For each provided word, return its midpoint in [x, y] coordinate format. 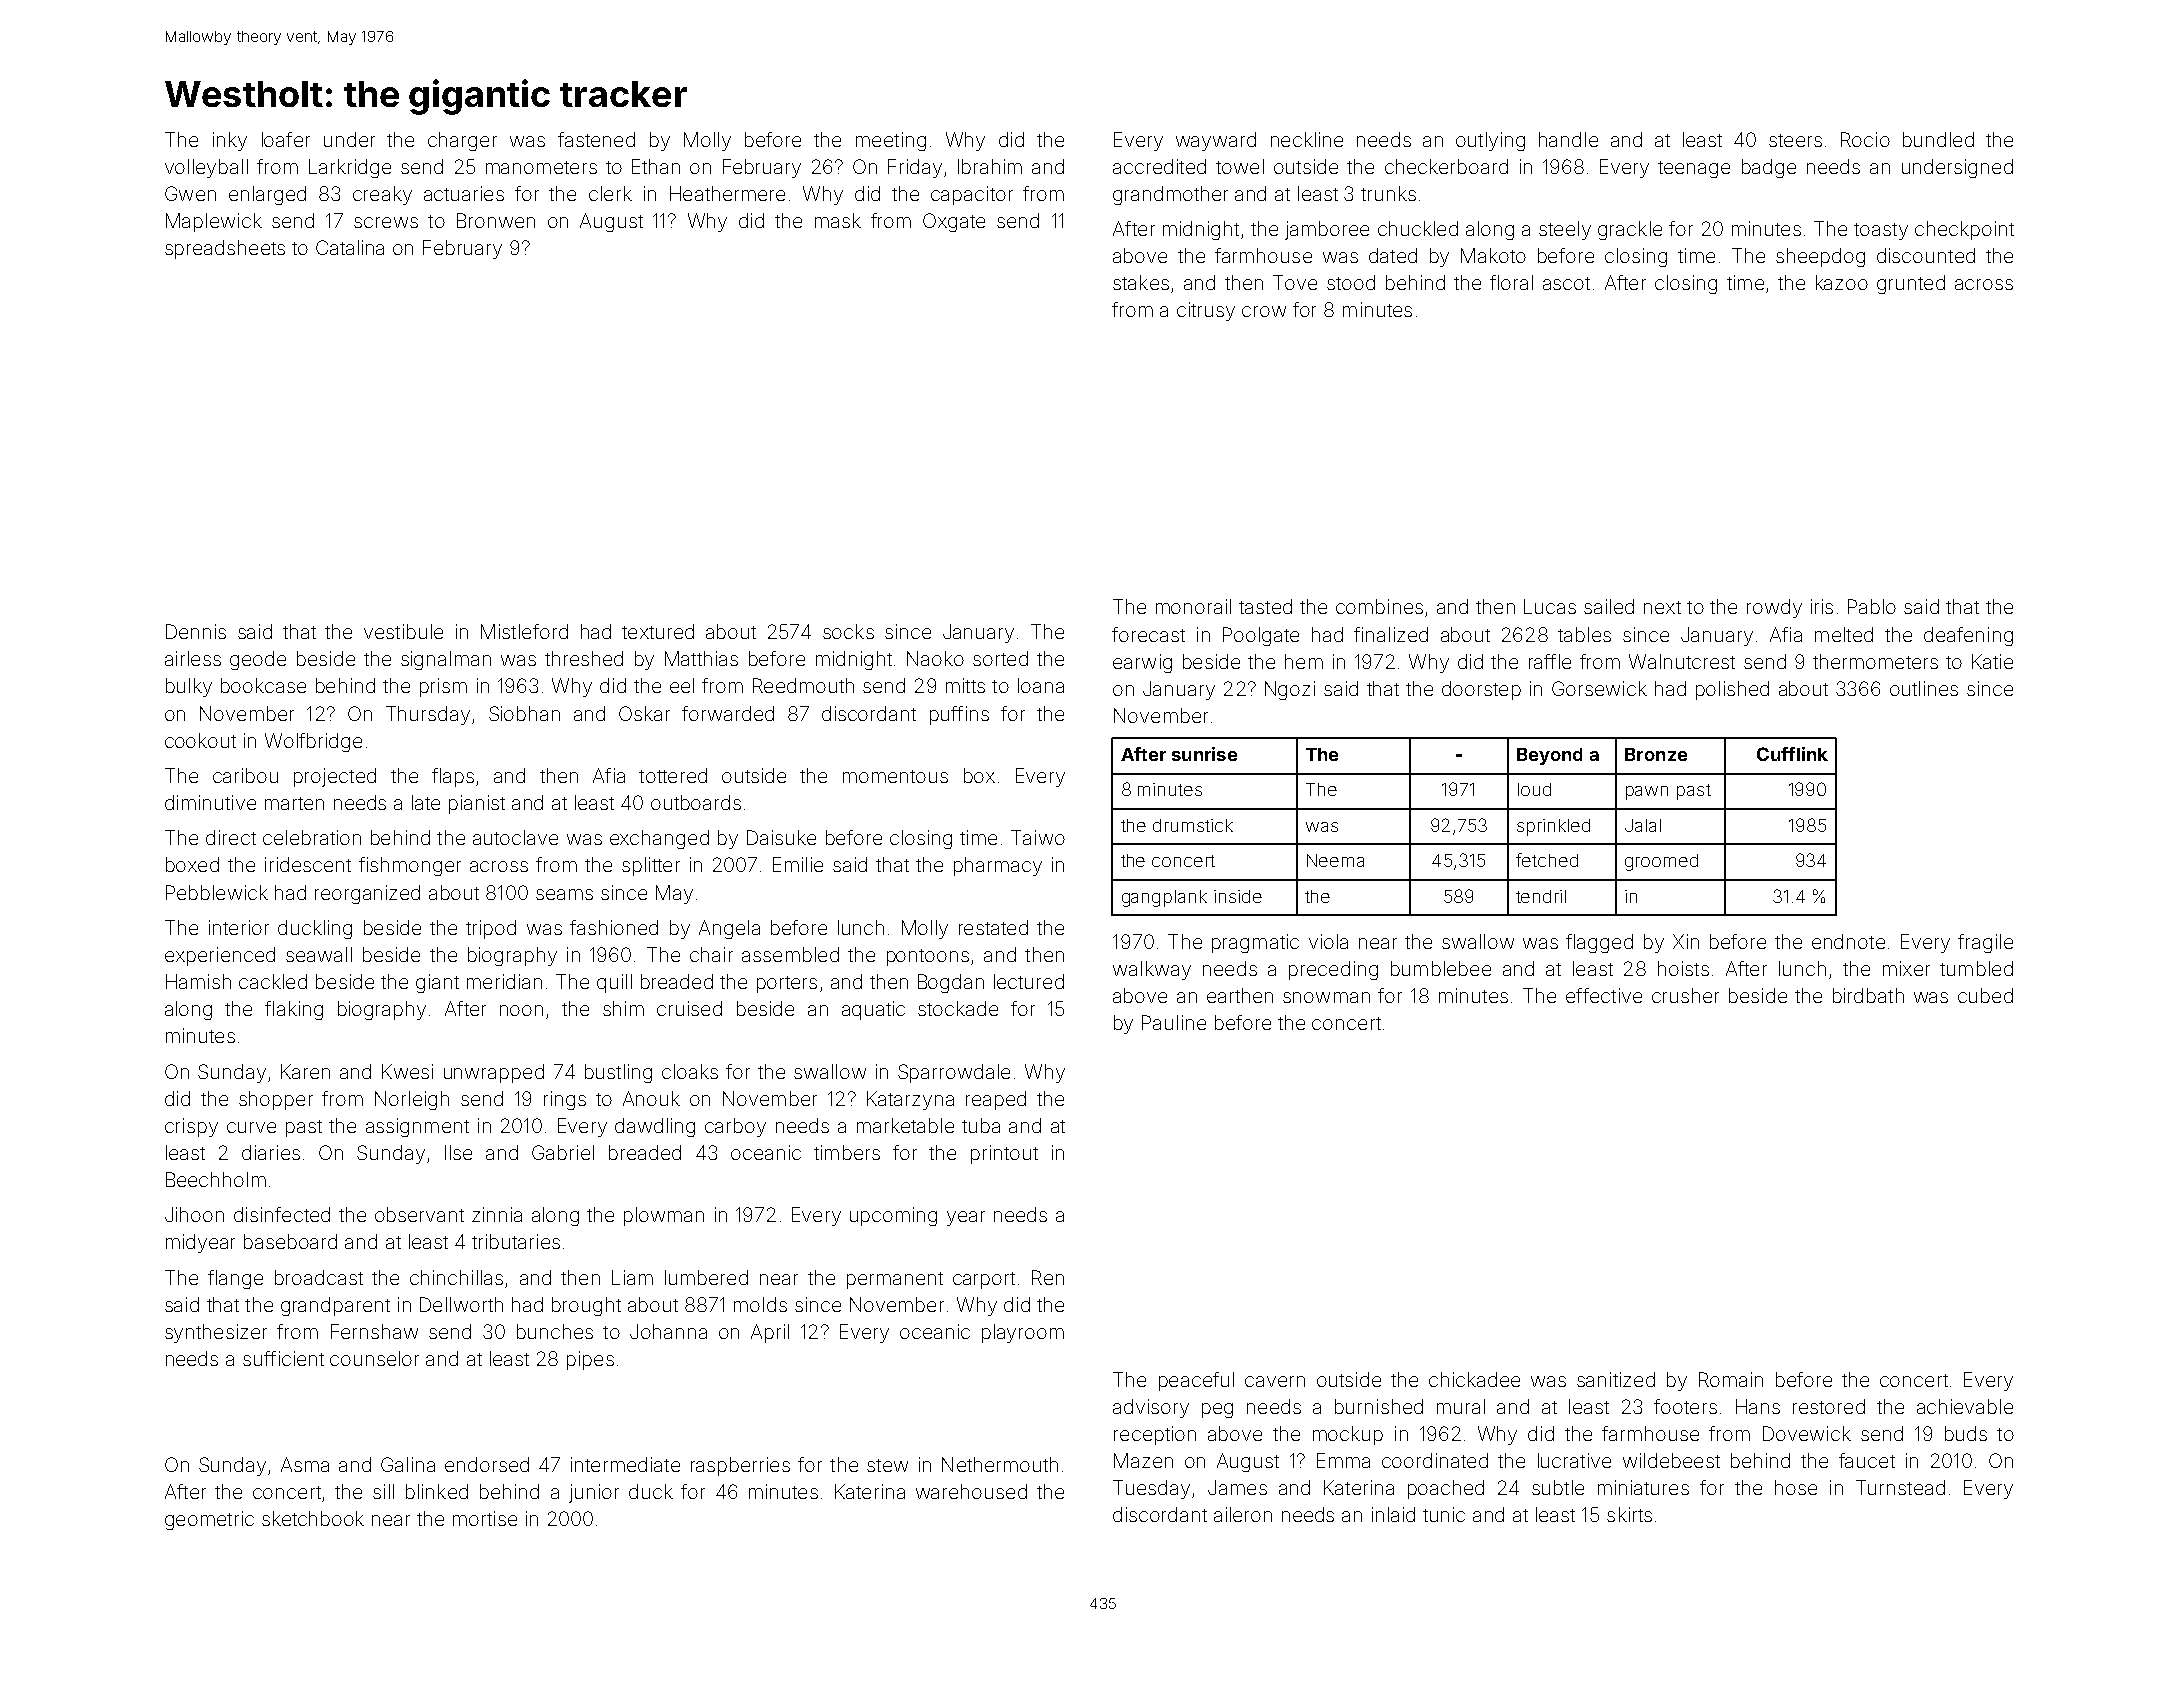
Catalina [350, 247]
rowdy [1774, 608]
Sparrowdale [954, 1073]
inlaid [1393, 1514]
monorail [1193, 606]
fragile [1985, 943]
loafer [286, 139]
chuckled [1418, 228]
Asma [305, 1464]
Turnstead [1900, 1487]
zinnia [497, 1214]
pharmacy [998, 866]
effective [1604, 995]
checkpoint [1964, 230]
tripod [491, 929]
